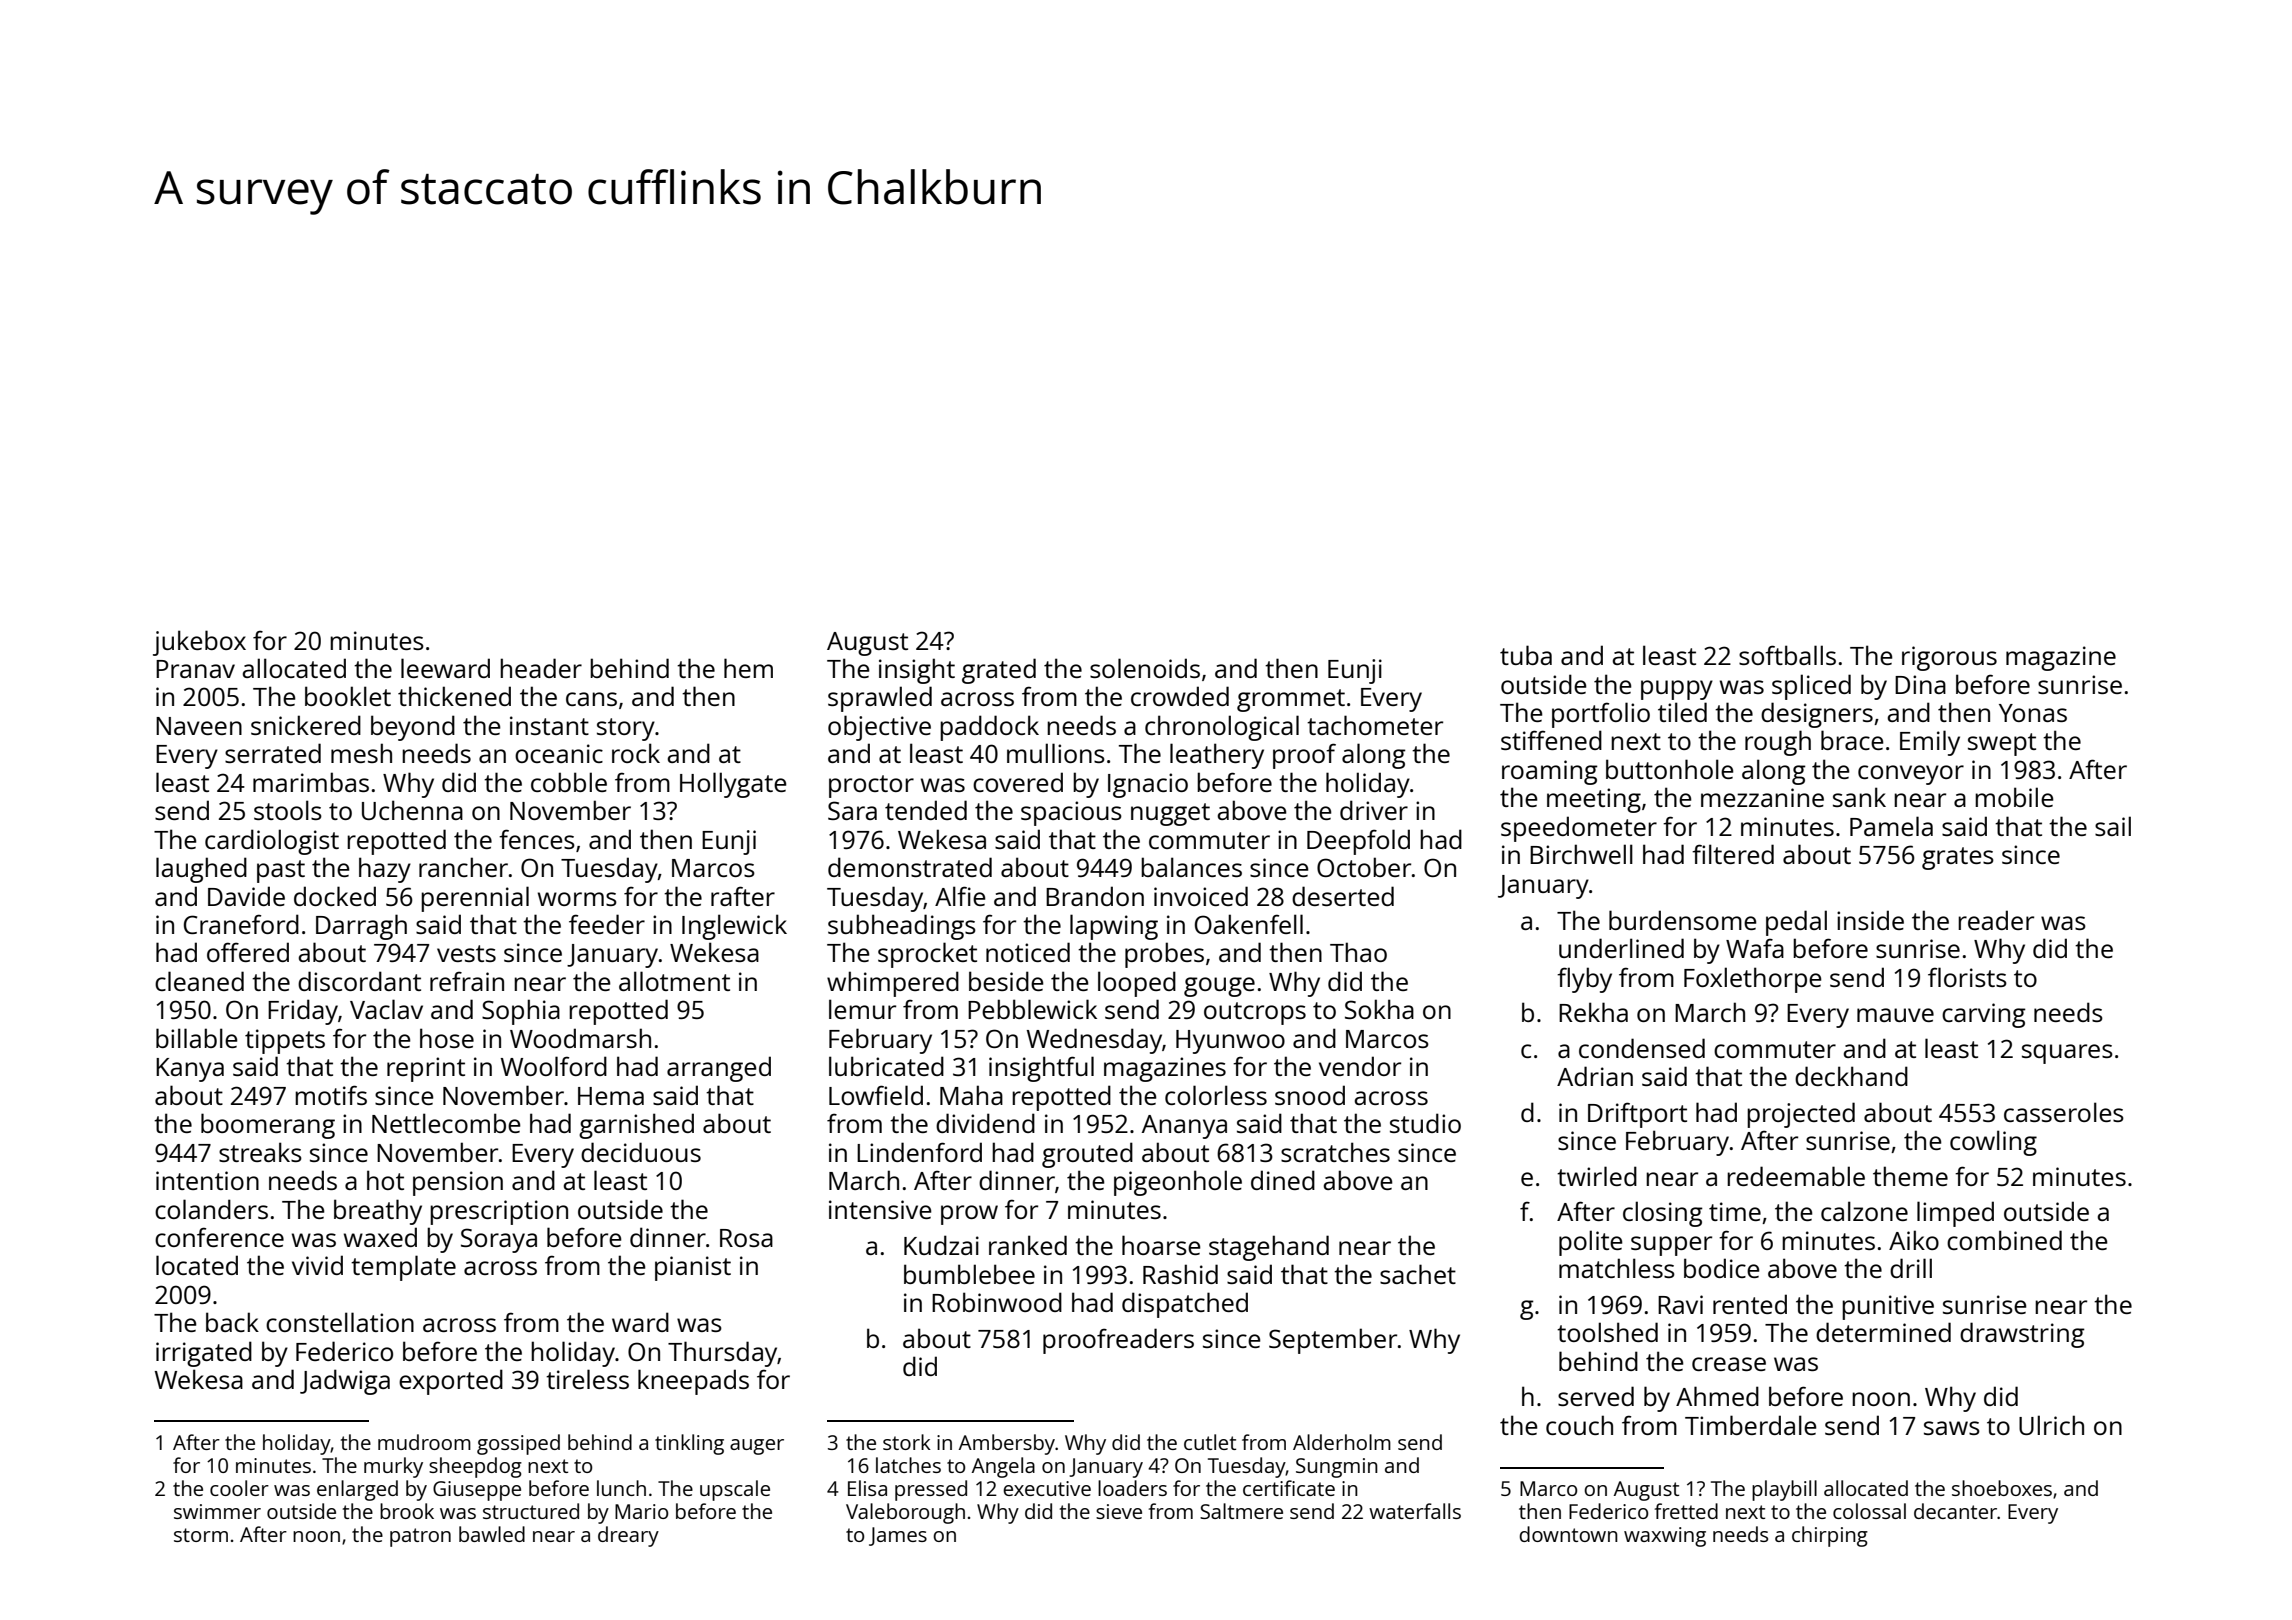 The width and height of the screenshot is (2292, 1620). Describe the element at coordinates (999, 671) in the screenshot. I see `grated` at that location.
